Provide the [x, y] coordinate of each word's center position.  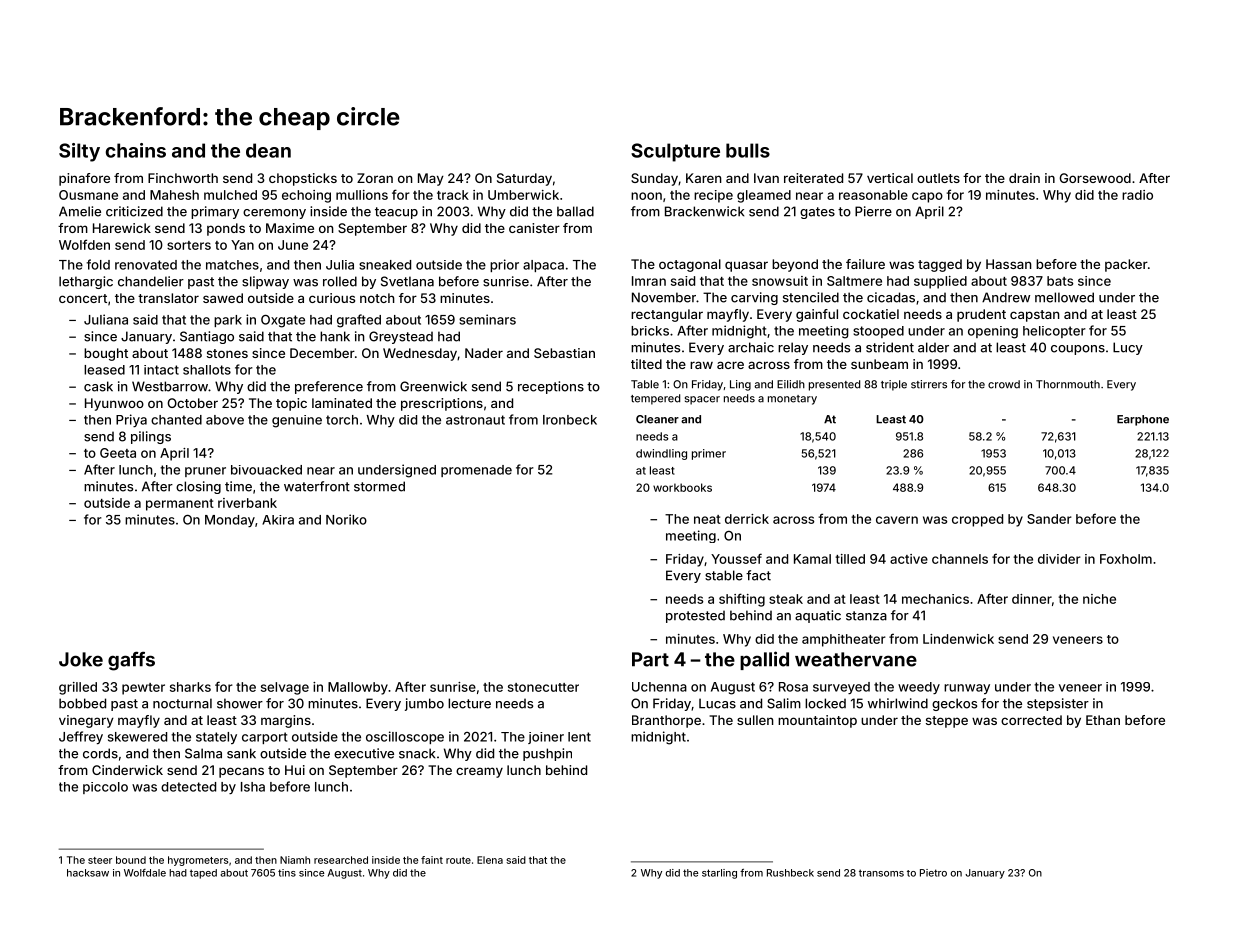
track [453, 195]
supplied [940, 282]
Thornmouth [1068, 384]
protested [695, 616]
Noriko [346, 519]
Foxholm [1126, 559]
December [322, 353]
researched [341, 860]
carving [754, 298]
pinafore [84, 179]
